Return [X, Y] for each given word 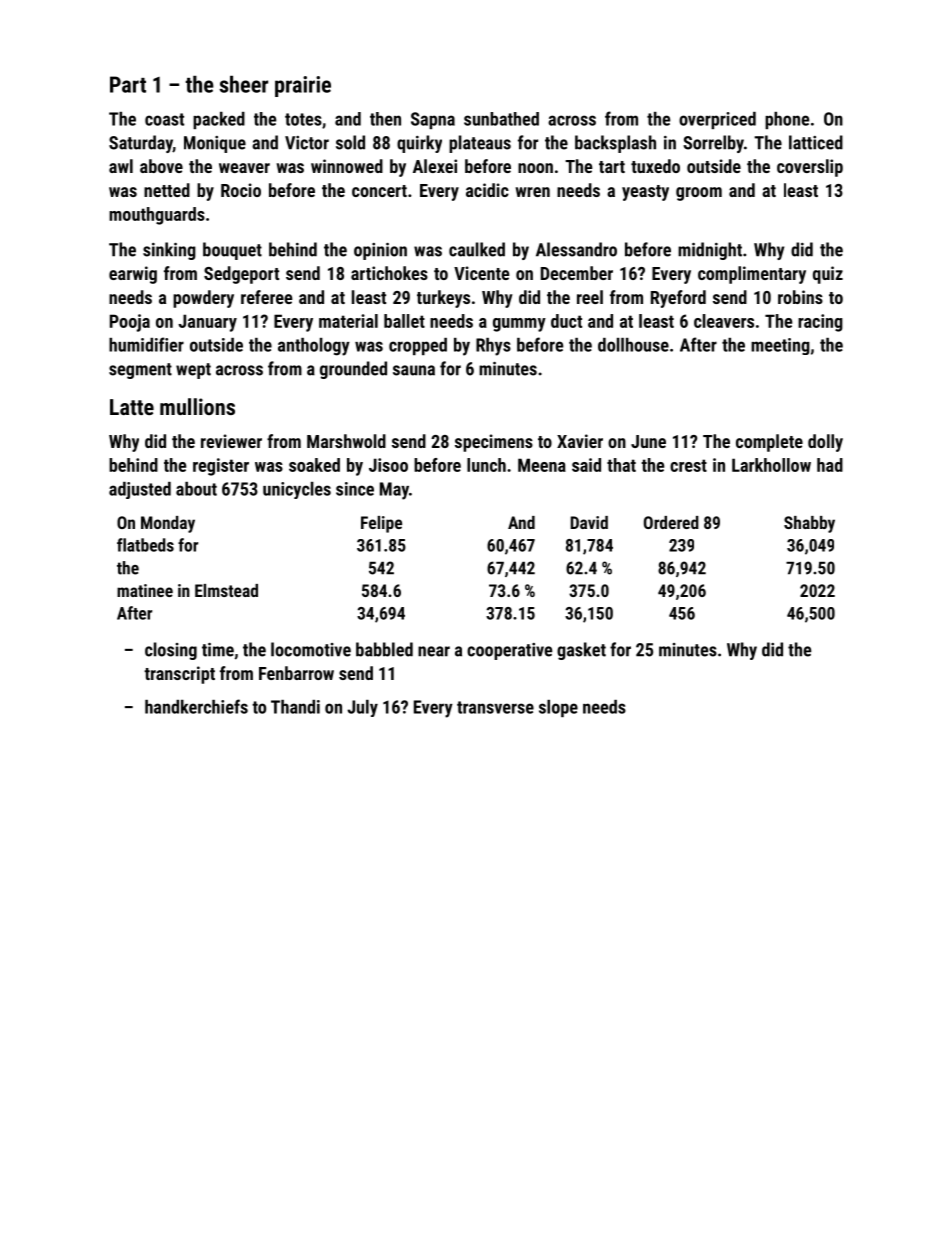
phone [787, 120]
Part [128, 84]
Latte [132, 407]
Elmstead [226, 590]
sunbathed [501, 119]
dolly [825, 443]
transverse [495, 707]
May [394, 491]
